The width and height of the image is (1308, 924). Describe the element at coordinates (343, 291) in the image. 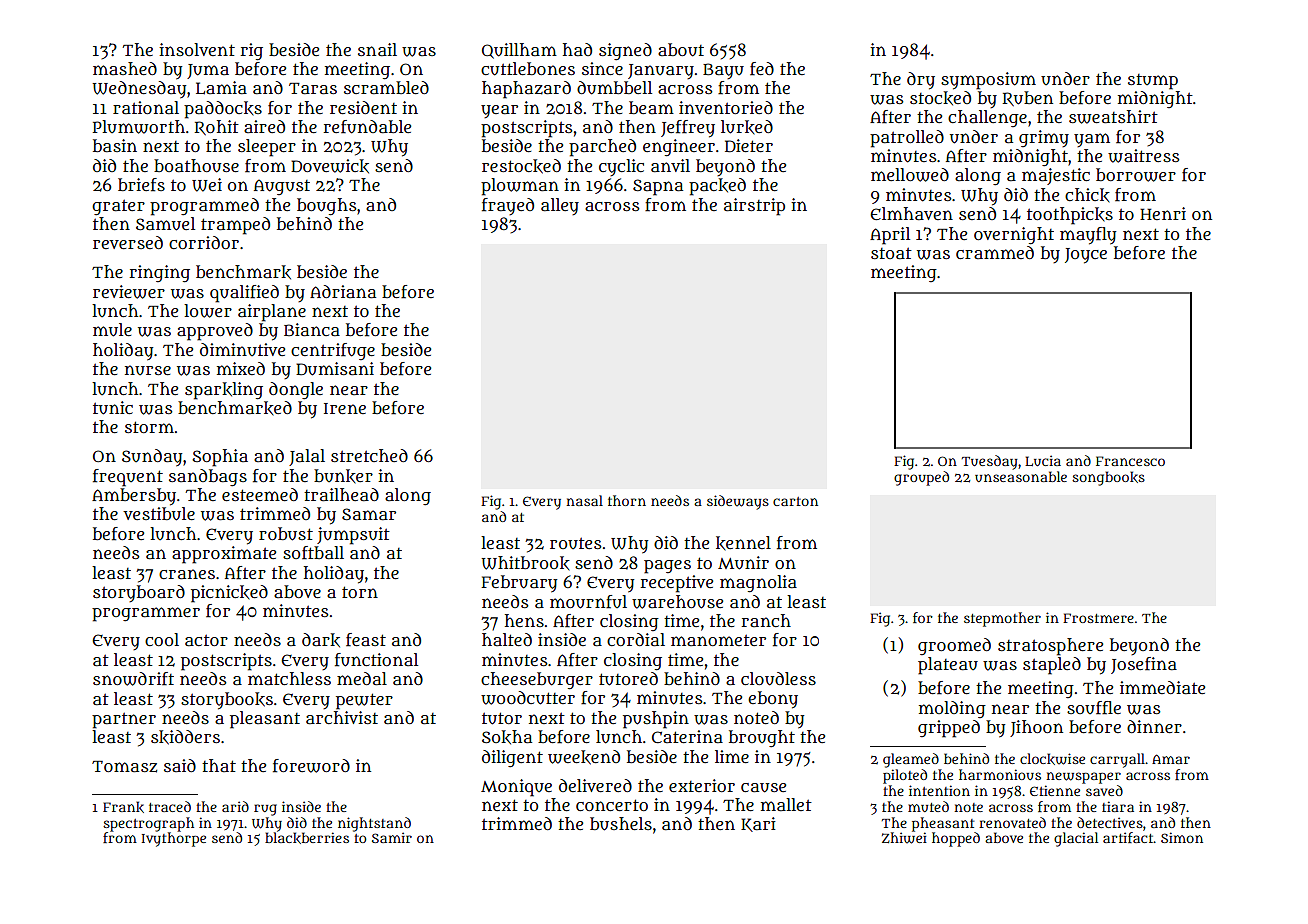

I see `Adriana` at that location.
